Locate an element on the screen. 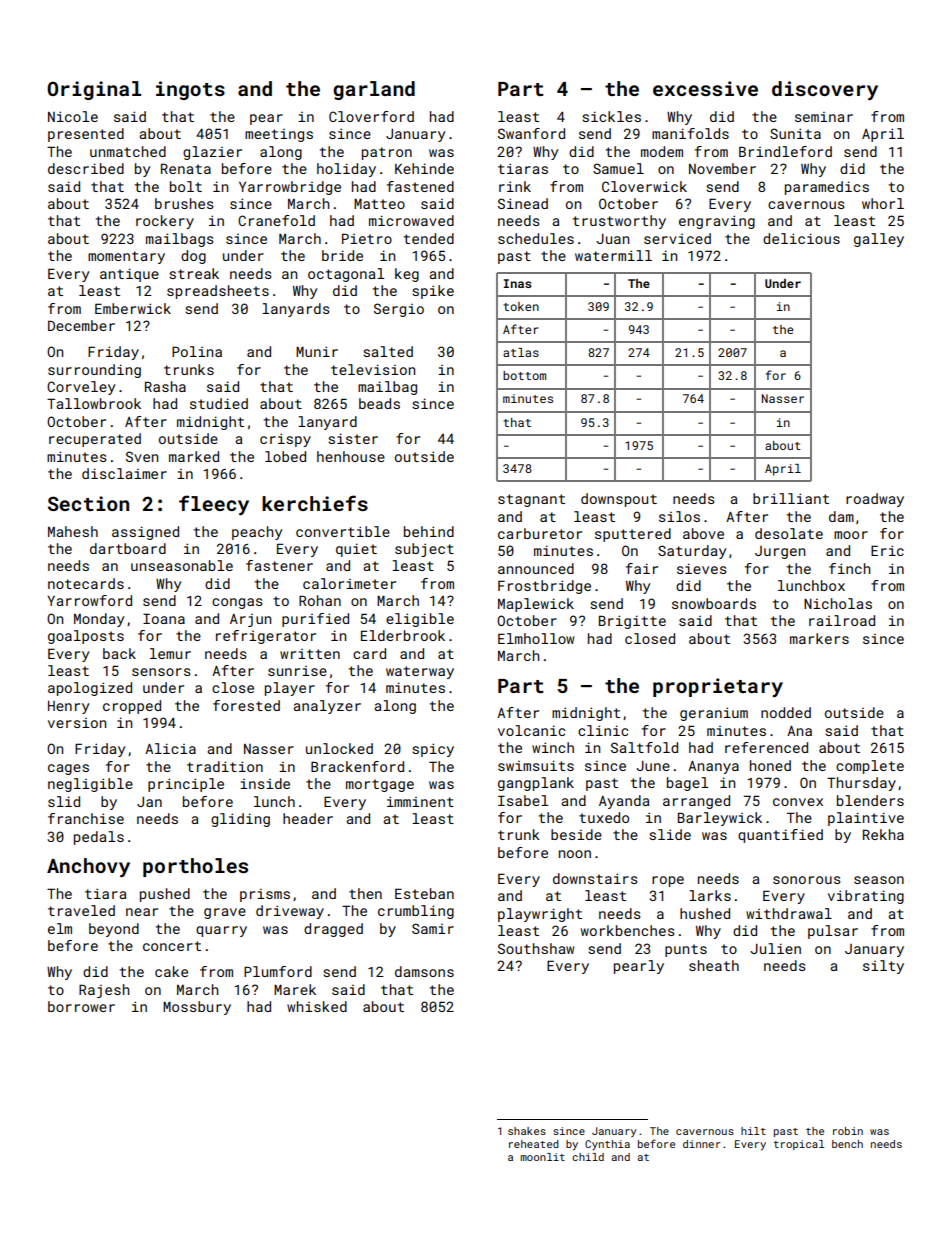  Rekha is located at coordinates (883, 834).
